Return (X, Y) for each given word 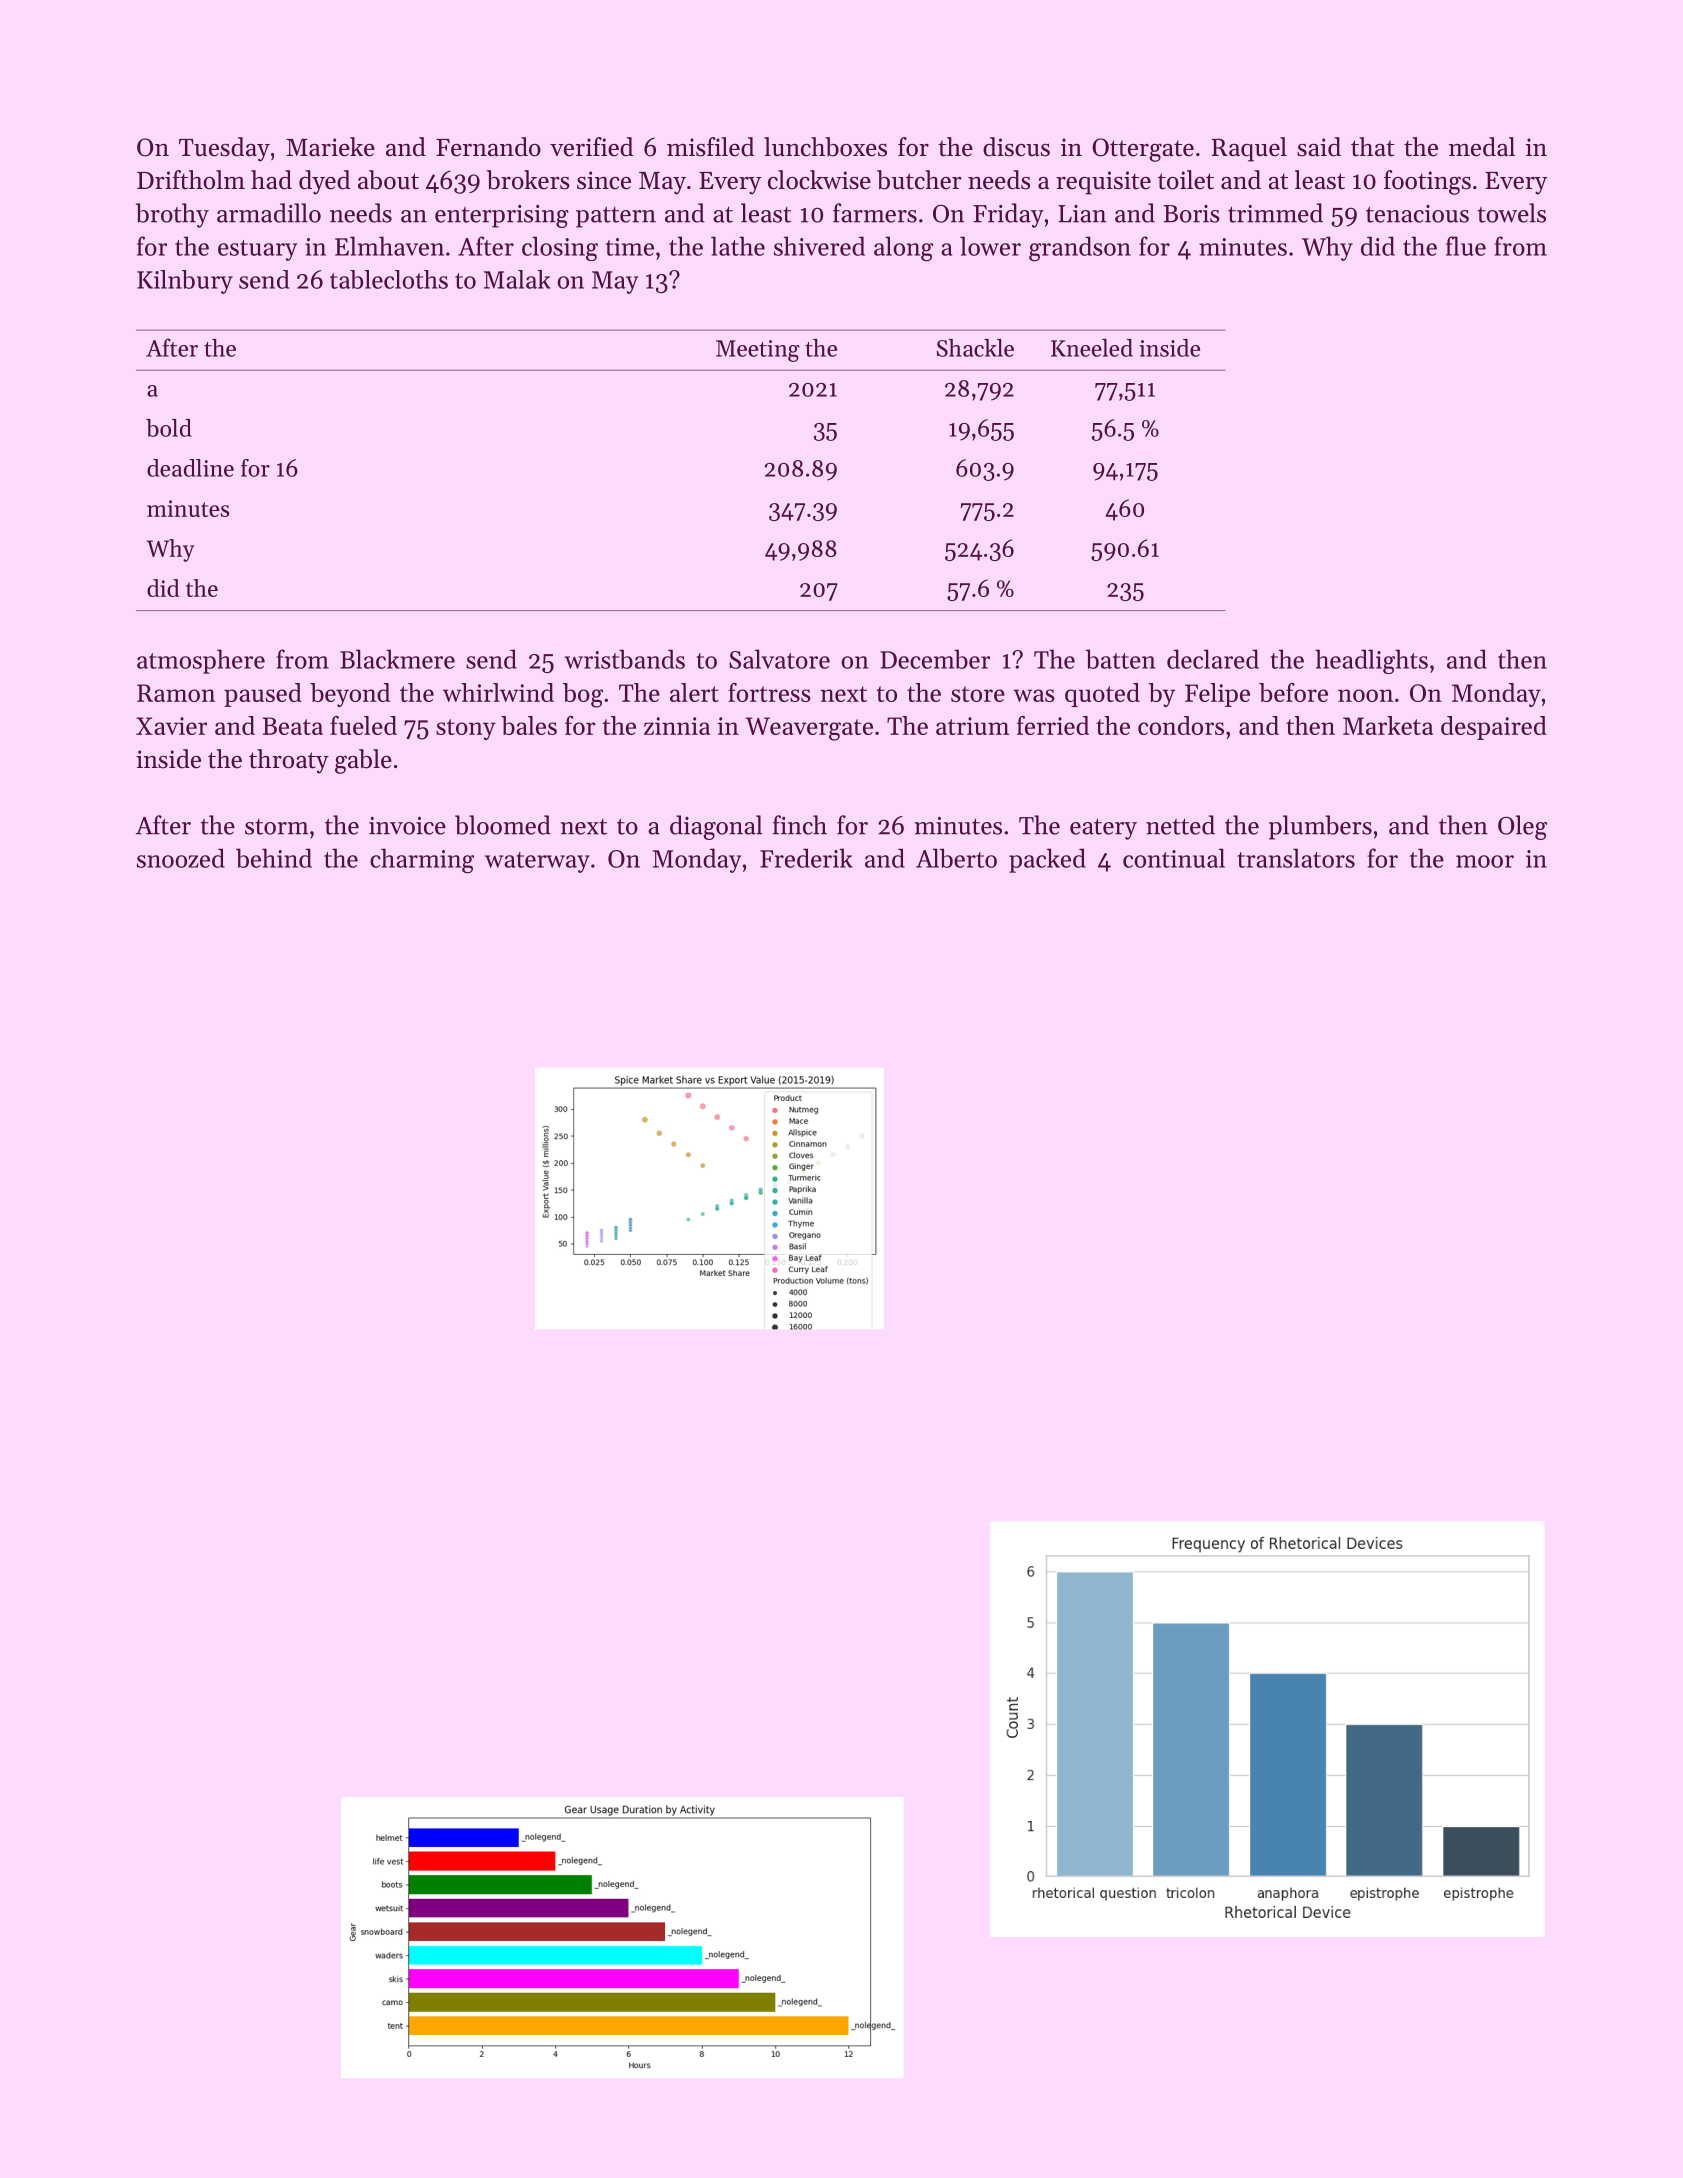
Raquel (1249, 149)
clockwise (819, 180)
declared (1213, 659)
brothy (172, 215)
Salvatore (779, 659)
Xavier (171, 726)
